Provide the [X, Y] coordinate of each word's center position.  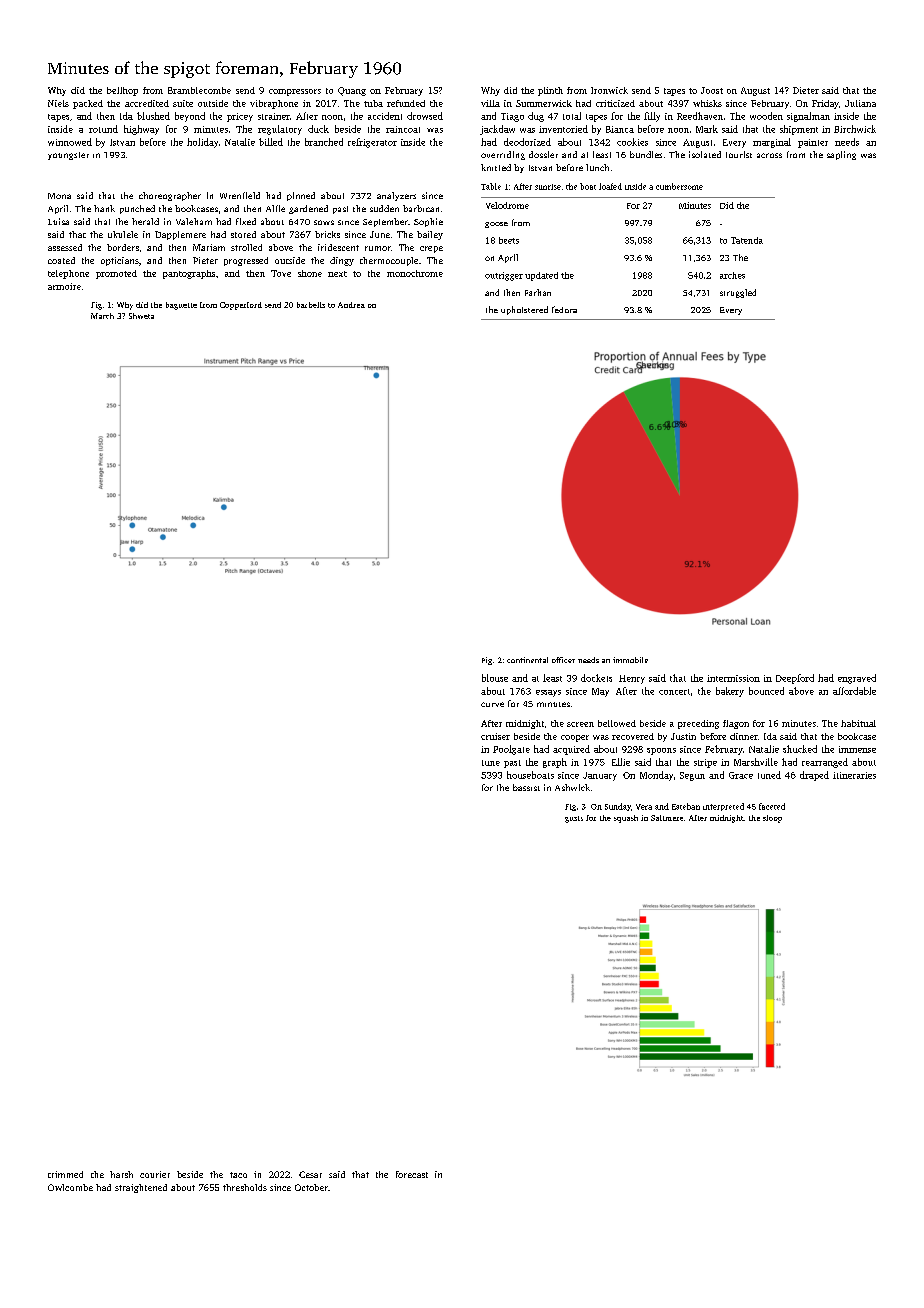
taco [238, 1175]
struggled [738, 293]
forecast [412, 1174]
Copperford [241, 306]
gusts [574, 819]
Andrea [351, 305]
